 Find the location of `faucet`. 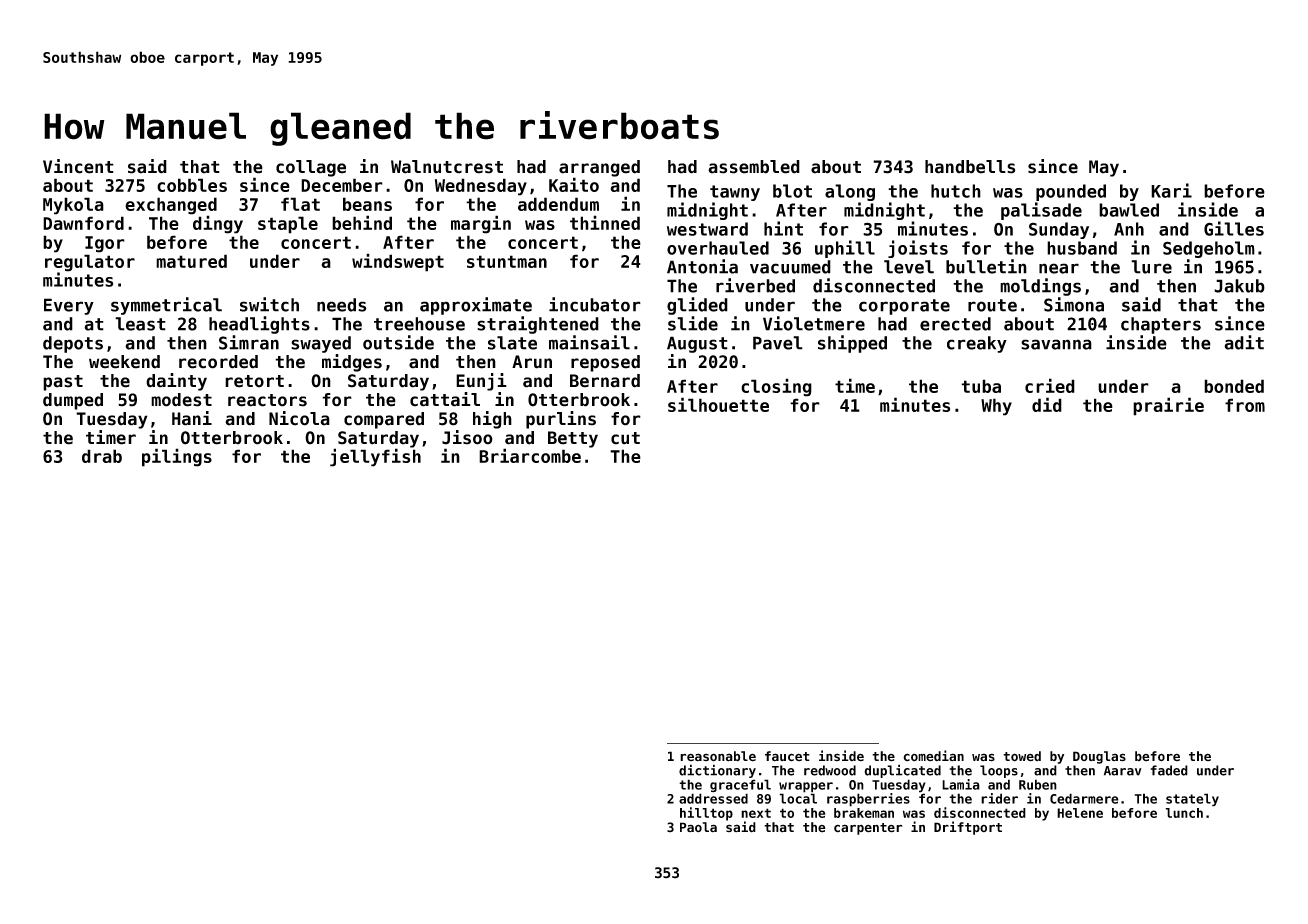

faucet is located at coordinates (787, 756).
